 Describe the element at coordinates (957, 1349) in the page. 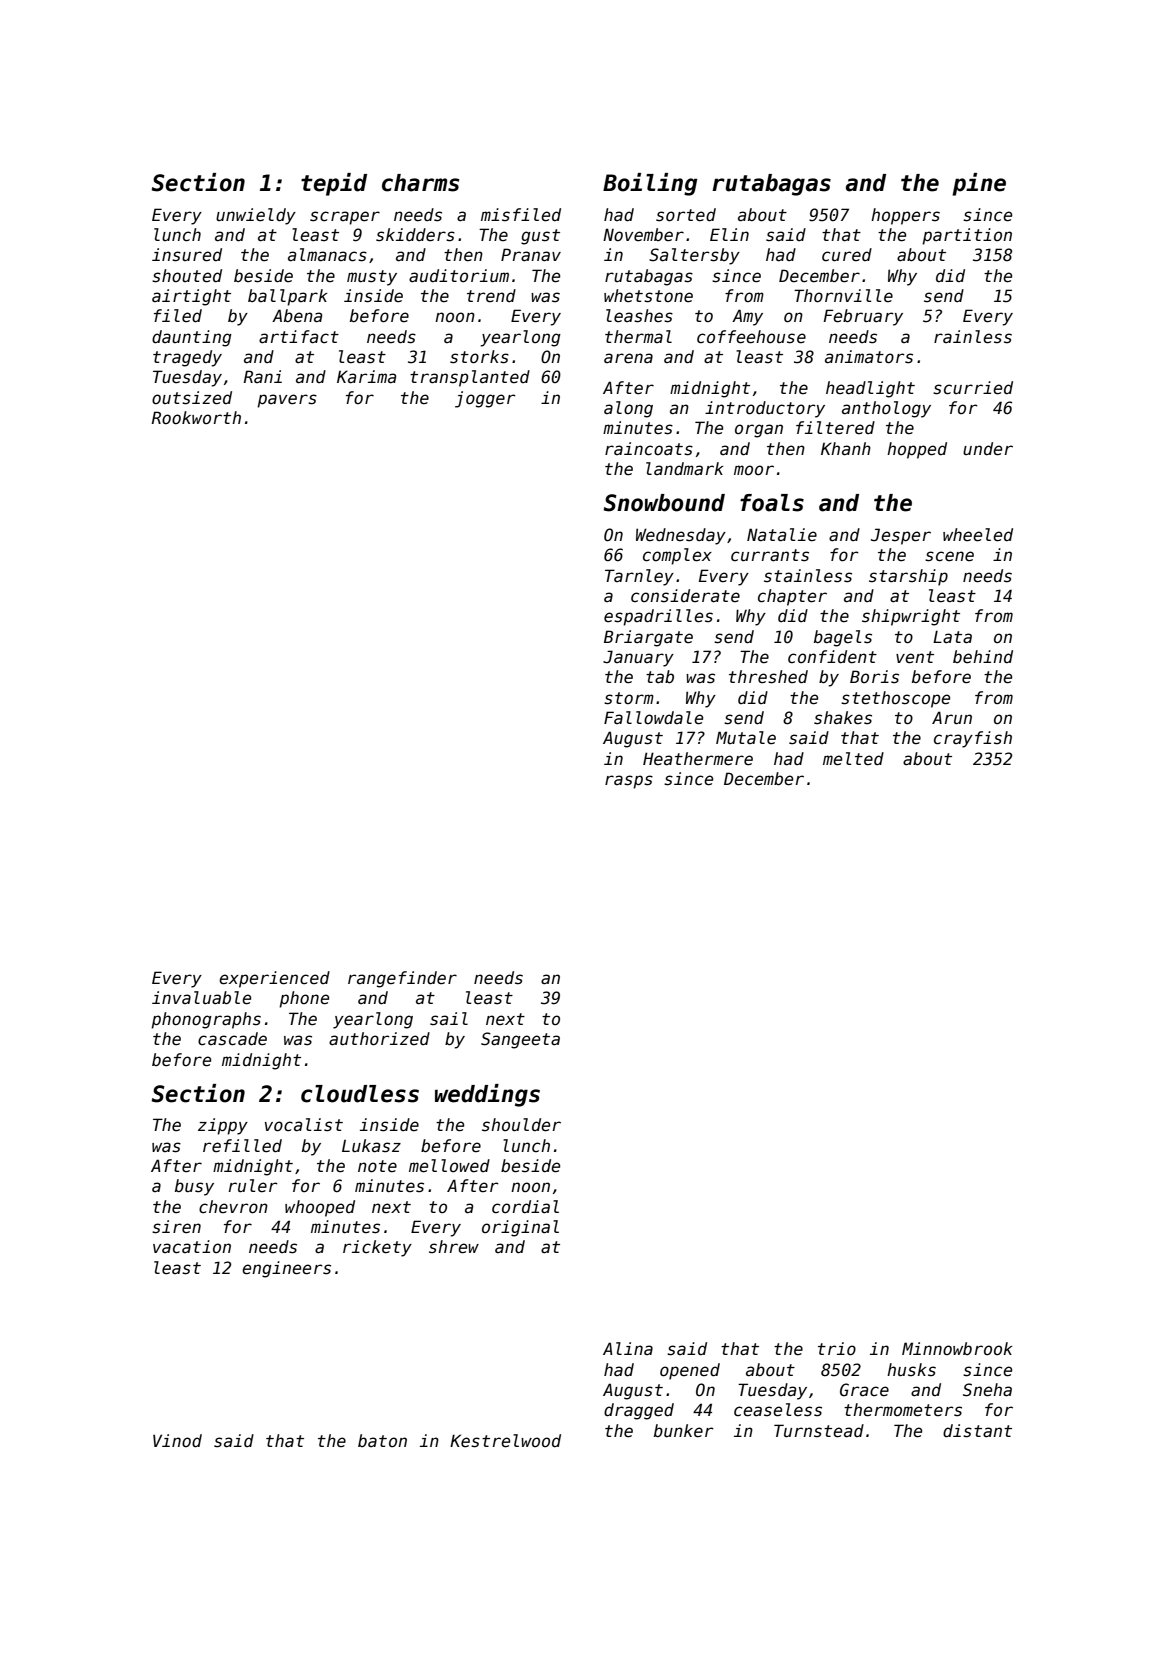

I see `Minnowbrook` at that location.
